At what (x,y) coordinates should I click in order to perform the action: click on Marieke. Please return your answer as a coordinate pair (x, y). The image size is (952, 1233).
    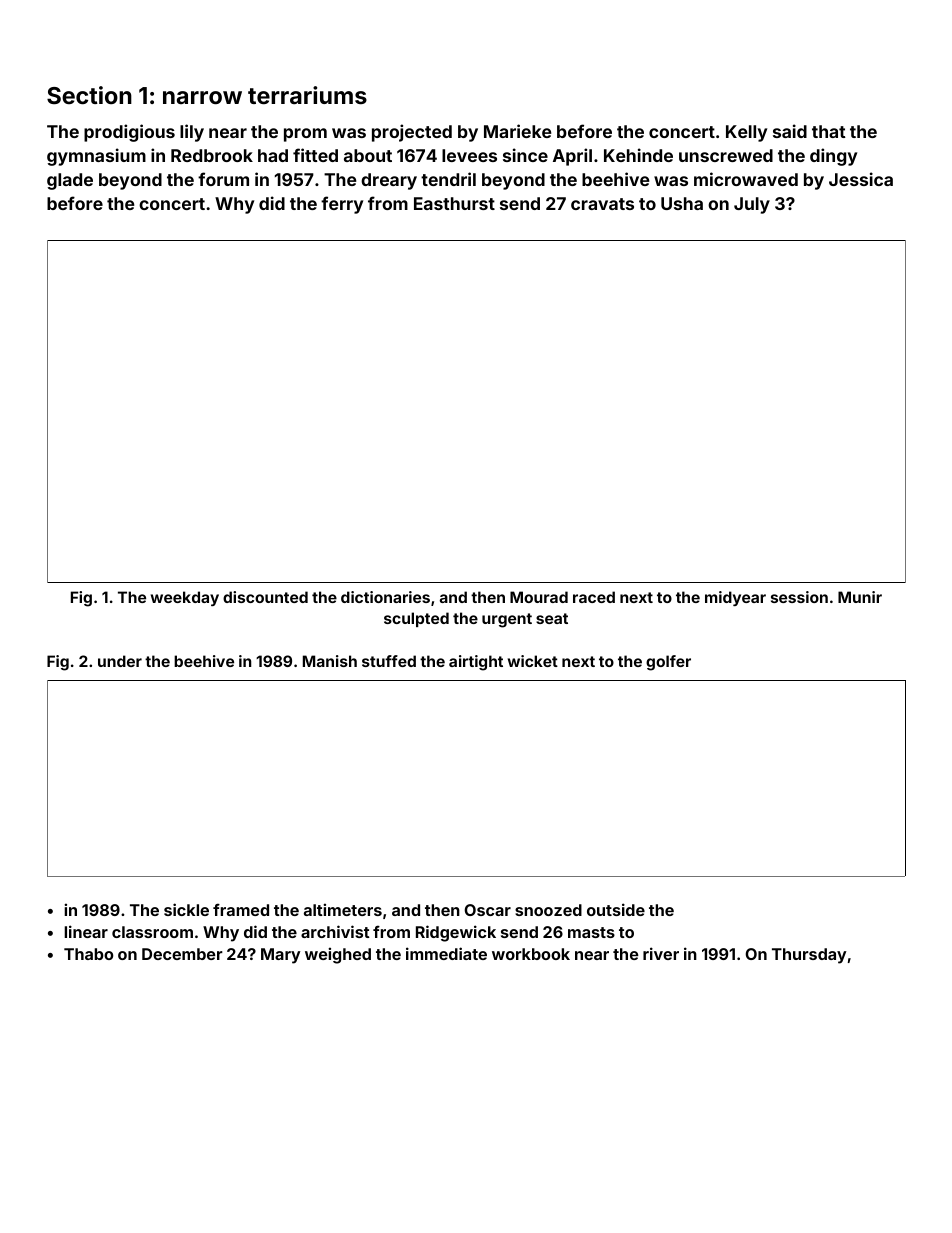
    Looking at the image, I should click on (517, 131).
